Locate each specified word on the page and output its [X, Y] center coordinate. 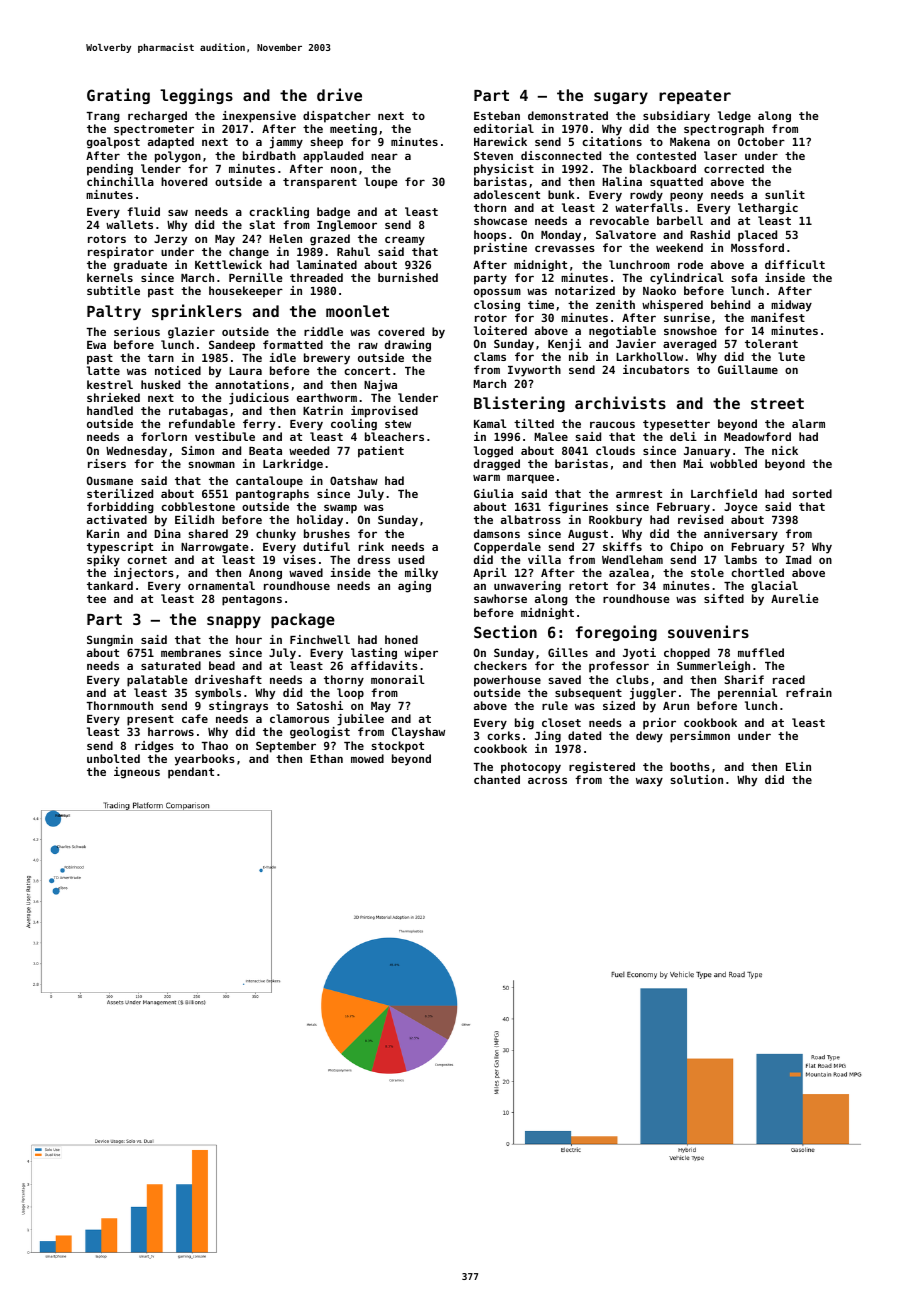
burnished [408, 277]
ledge [734, 117]
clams [490, 356]
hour [249, 639]
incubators [656, 369]
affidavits [384, 665]
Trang [103, 117]
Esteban [497, 115]
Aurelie [795, 598]
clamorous [299, 718]
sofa [744, 277]
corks [503, 735]
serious [137, 331]
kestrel [110, 384]
